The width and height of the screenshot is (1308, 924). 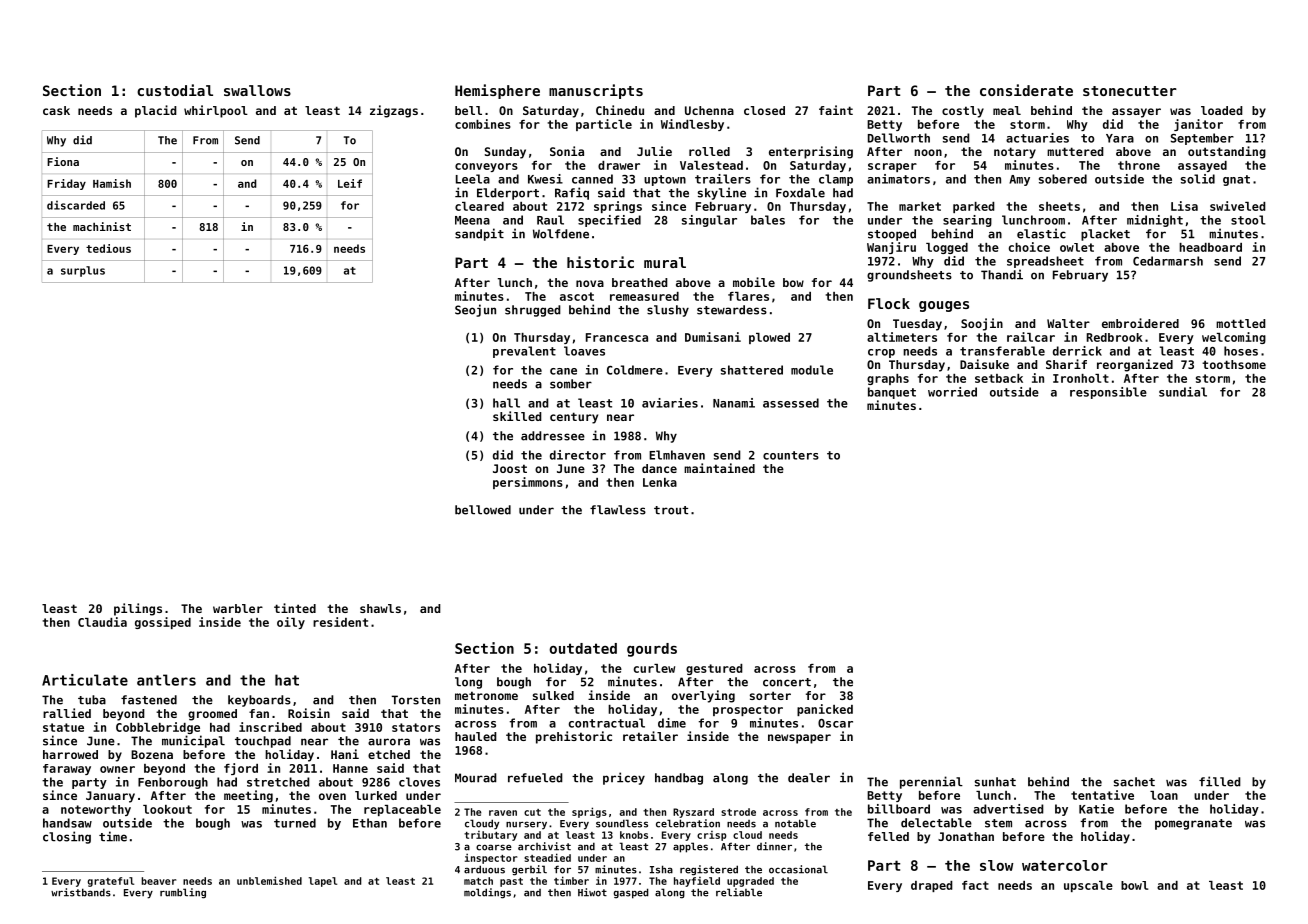 I want to click on bowl, so click(x=1134, y=885).
